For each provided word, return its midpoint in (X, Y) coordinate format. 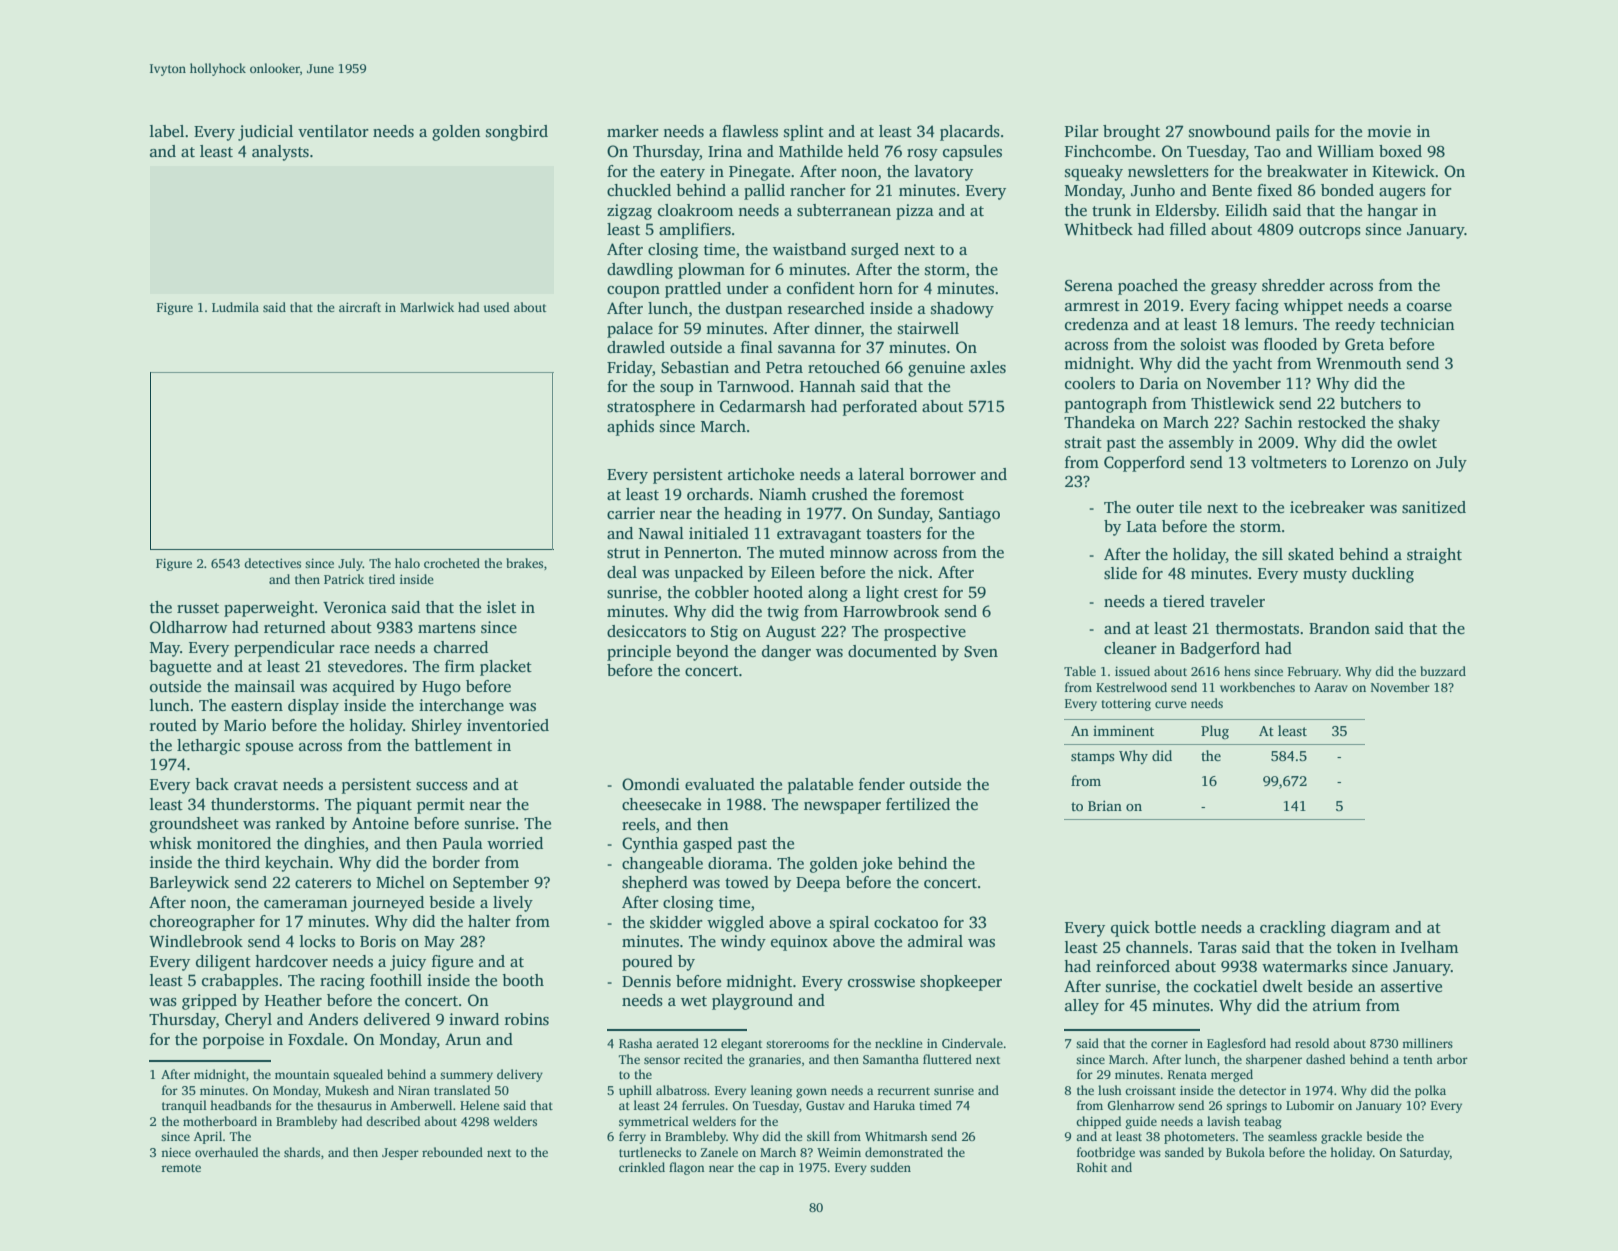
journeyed (387, 904)
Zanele (719, 1152)
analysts (280, 153)
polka (1430, 1091)
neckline (898, 1043)
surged (875, 251)
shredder (1293, 285)
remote (181, 1168)
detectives (272, 563)
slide (1120, 573)
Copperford (1144, 464)
